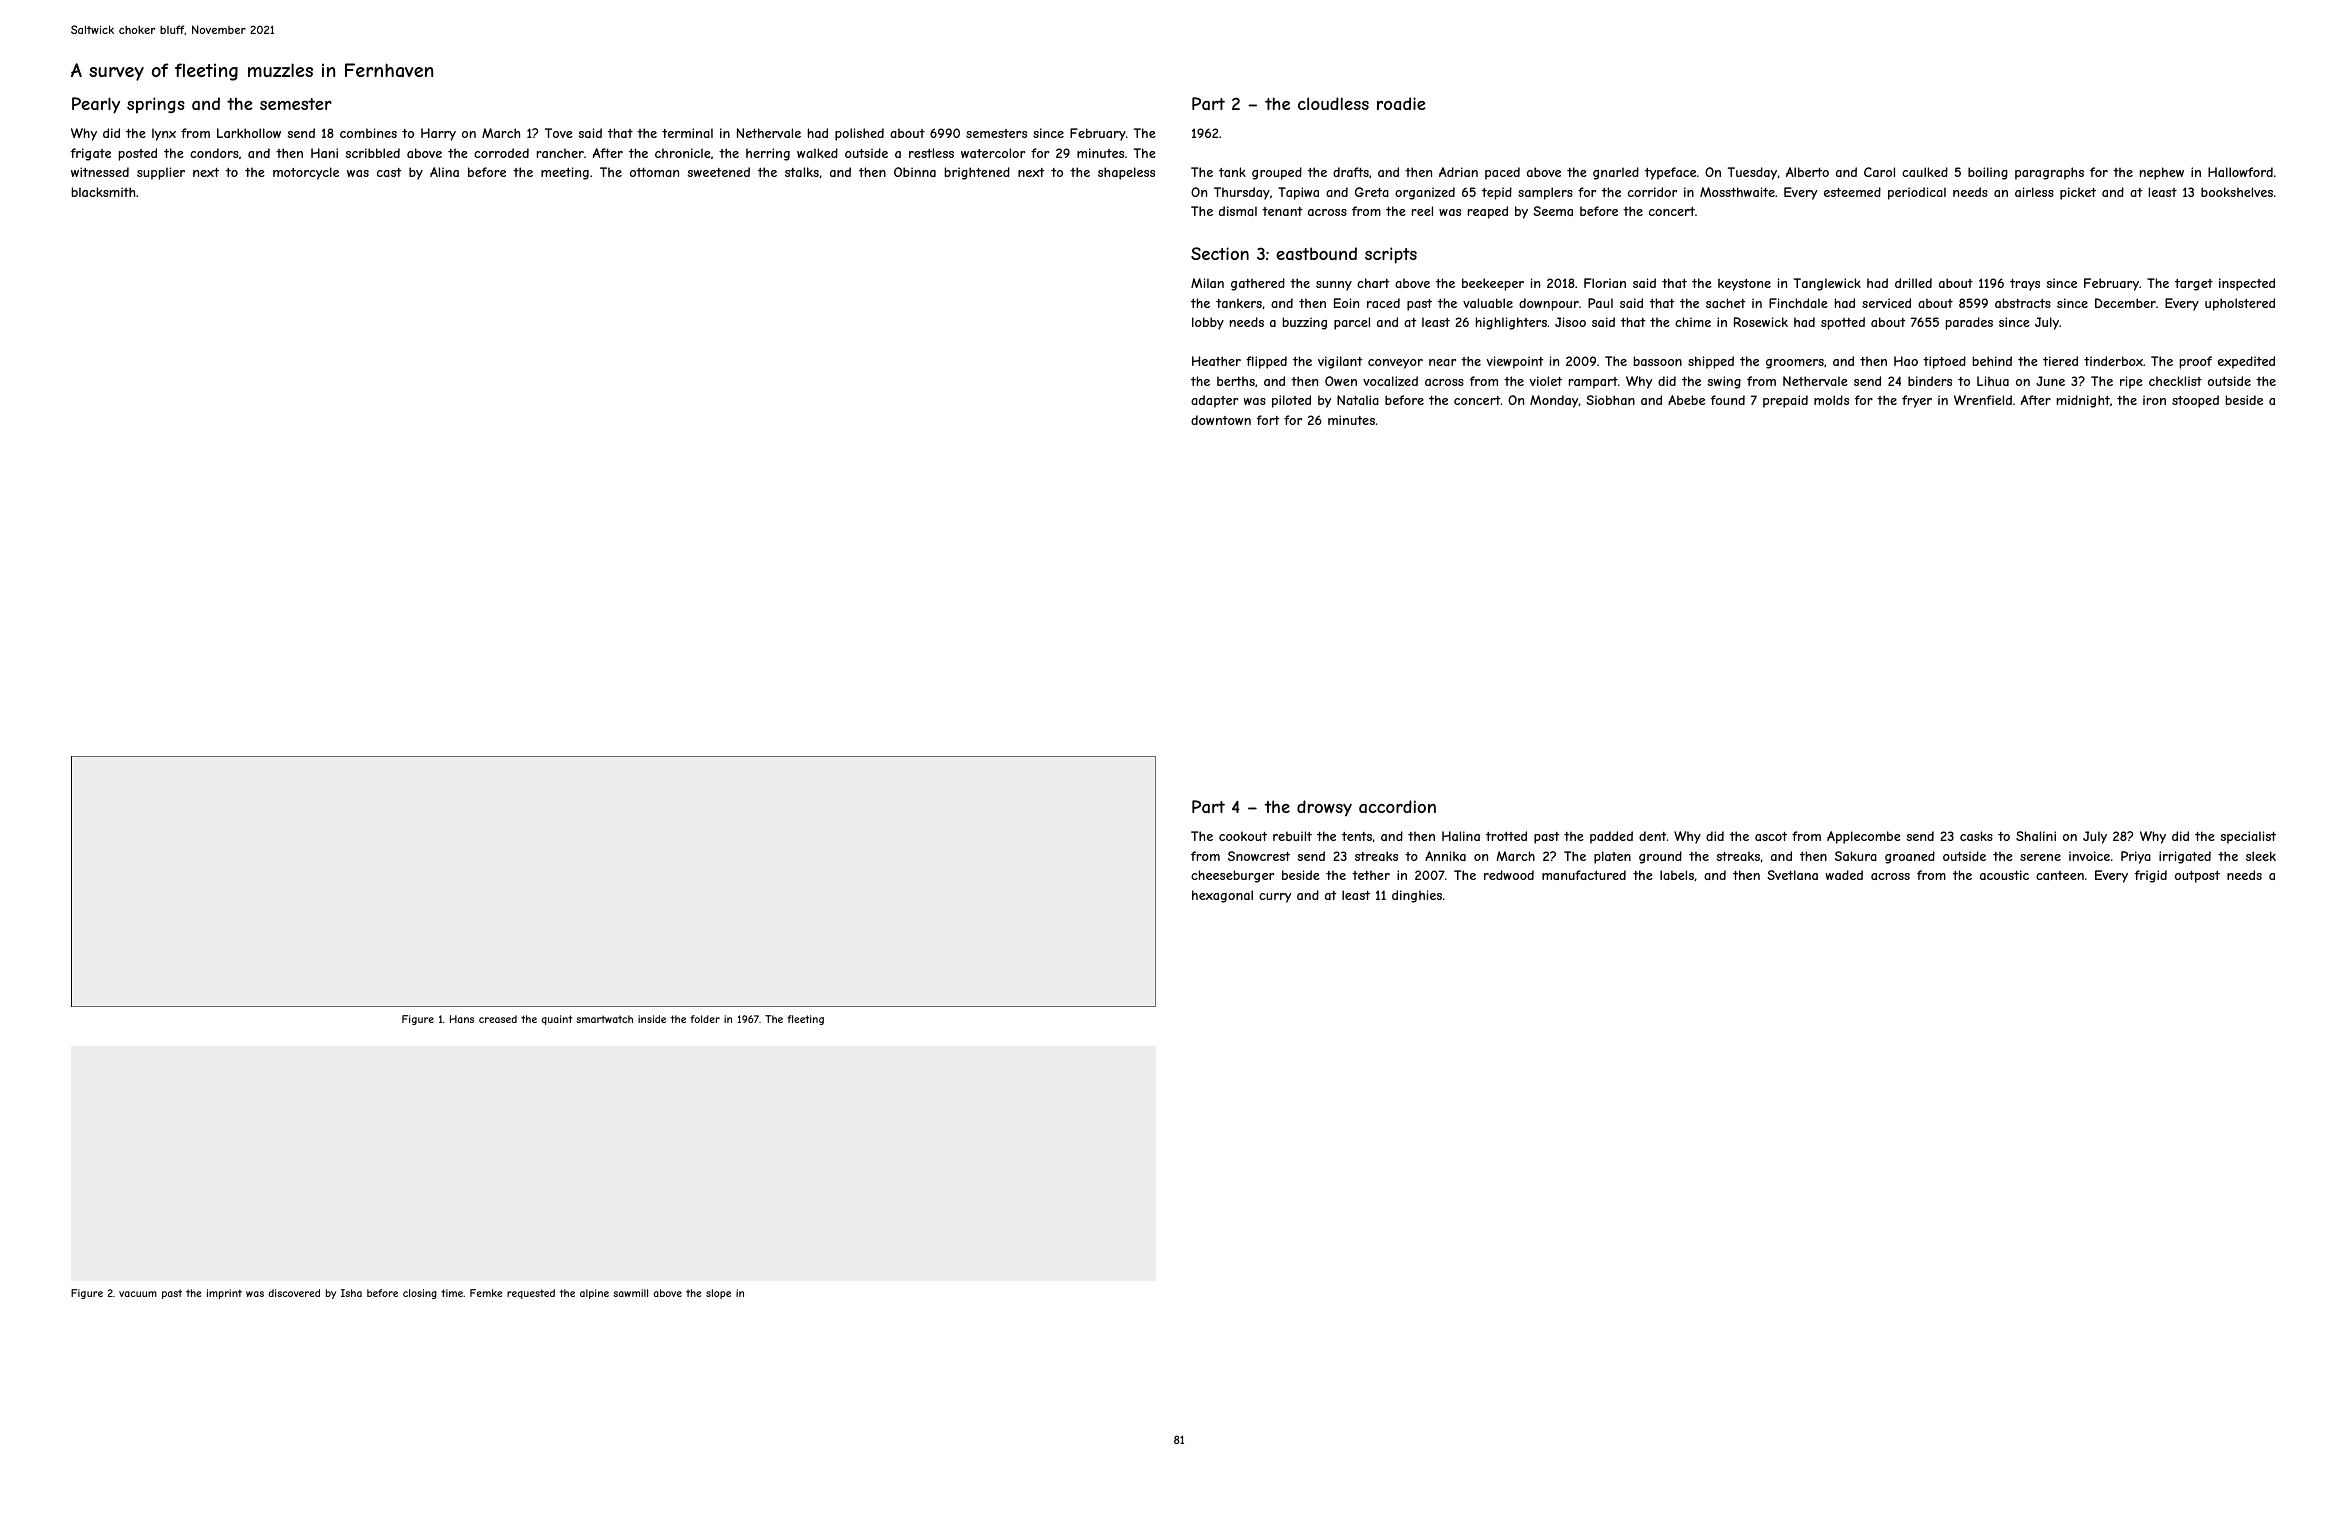  Describe the element at coordinates (993, 153) in the screenshot. I see `watercolor` at that location.
